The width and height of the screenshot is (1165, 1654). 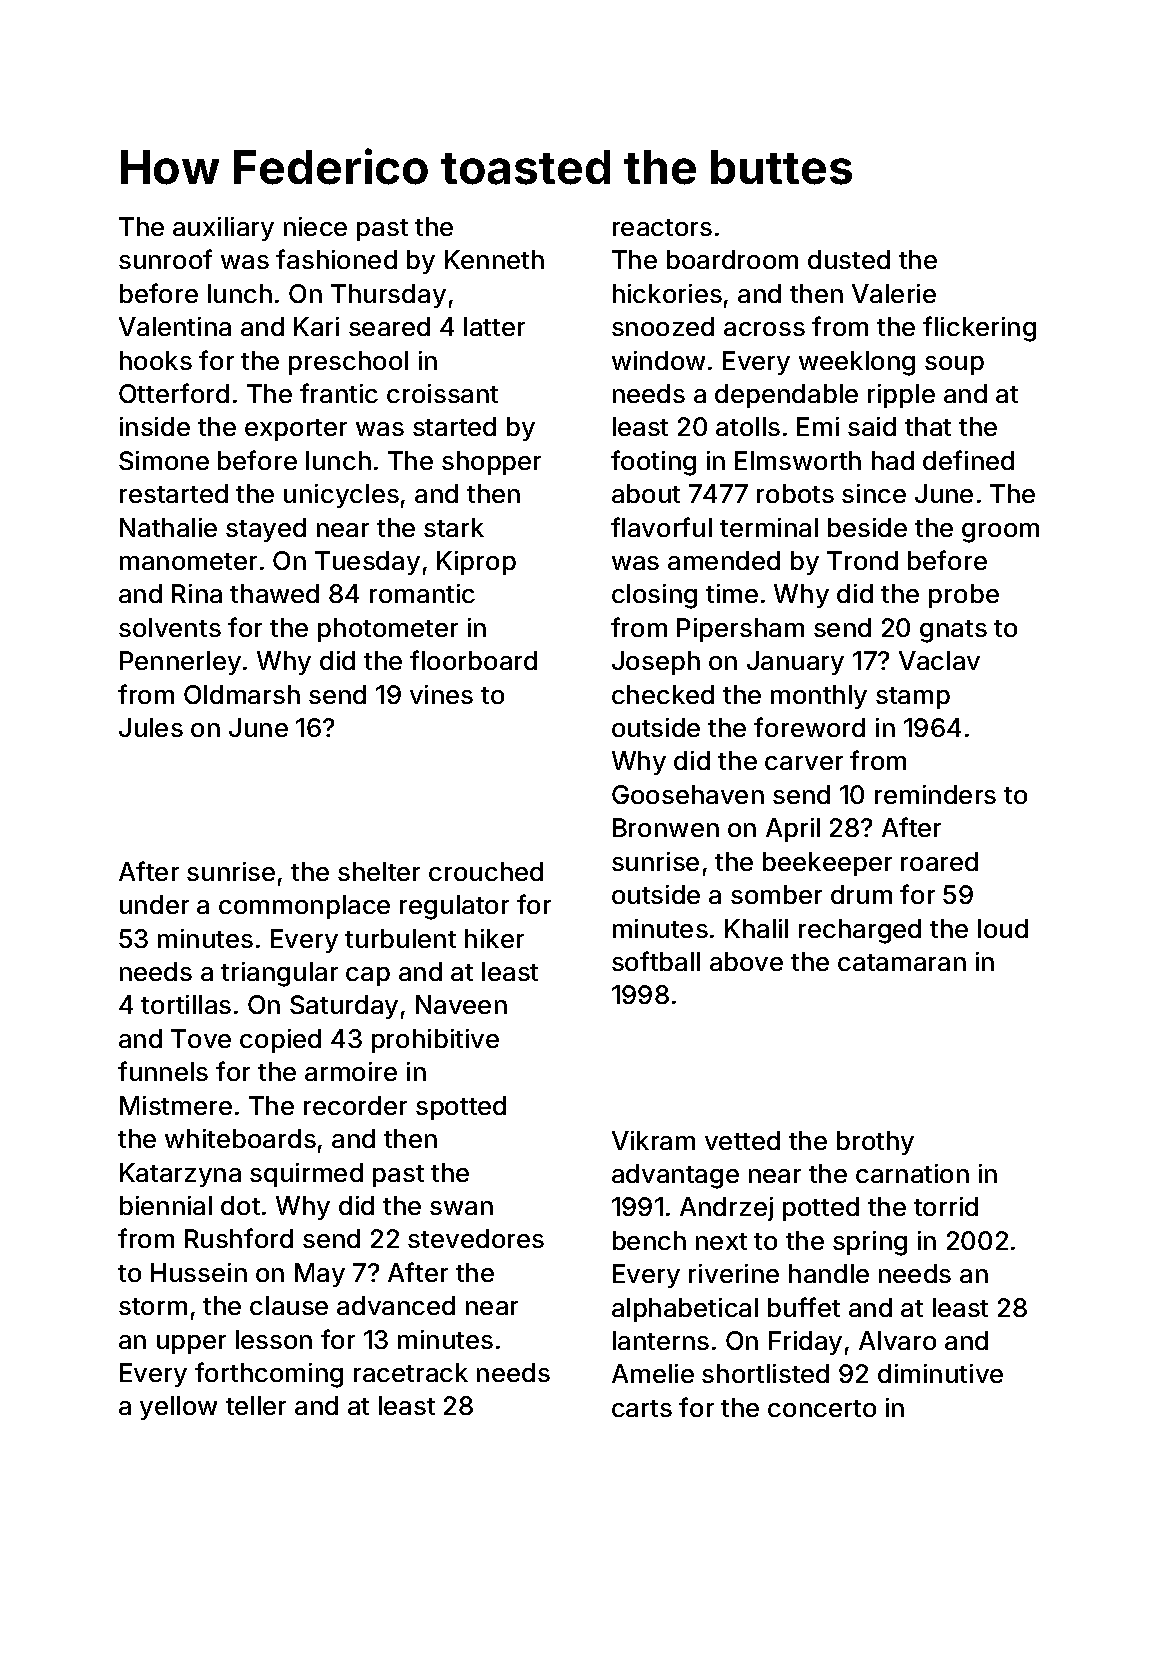 What do you see at coordinates (178, 1408) in the screenshot?
I see `yellow` at bounding box center [178, 1408].
